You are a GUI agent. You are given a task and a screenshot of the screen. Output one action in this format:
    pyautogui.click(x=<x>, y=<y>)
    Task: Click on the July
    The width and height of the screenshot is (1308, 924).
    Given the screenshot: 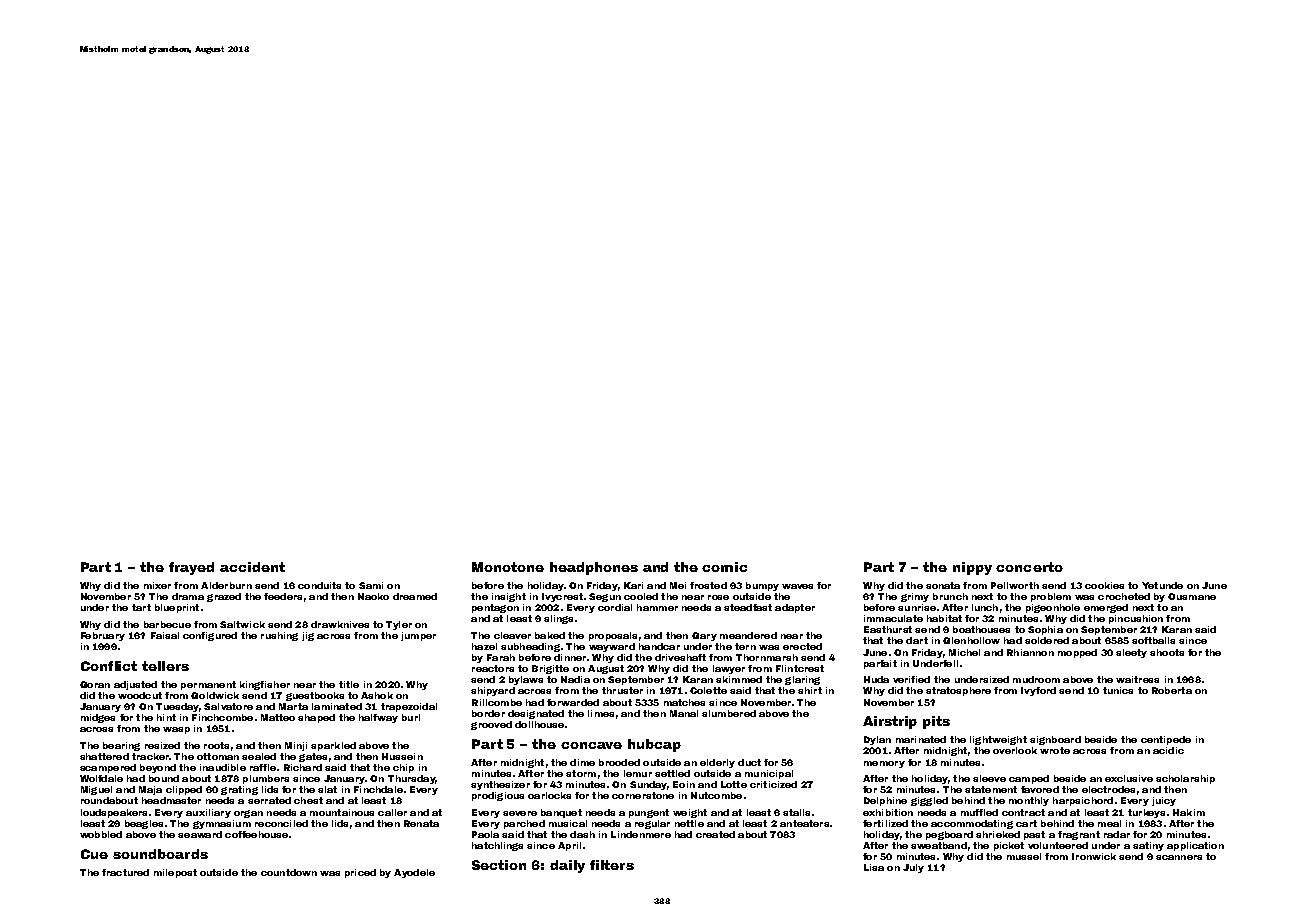 What is the action you would take?
    pyautogui.click(x=913, y=868)
